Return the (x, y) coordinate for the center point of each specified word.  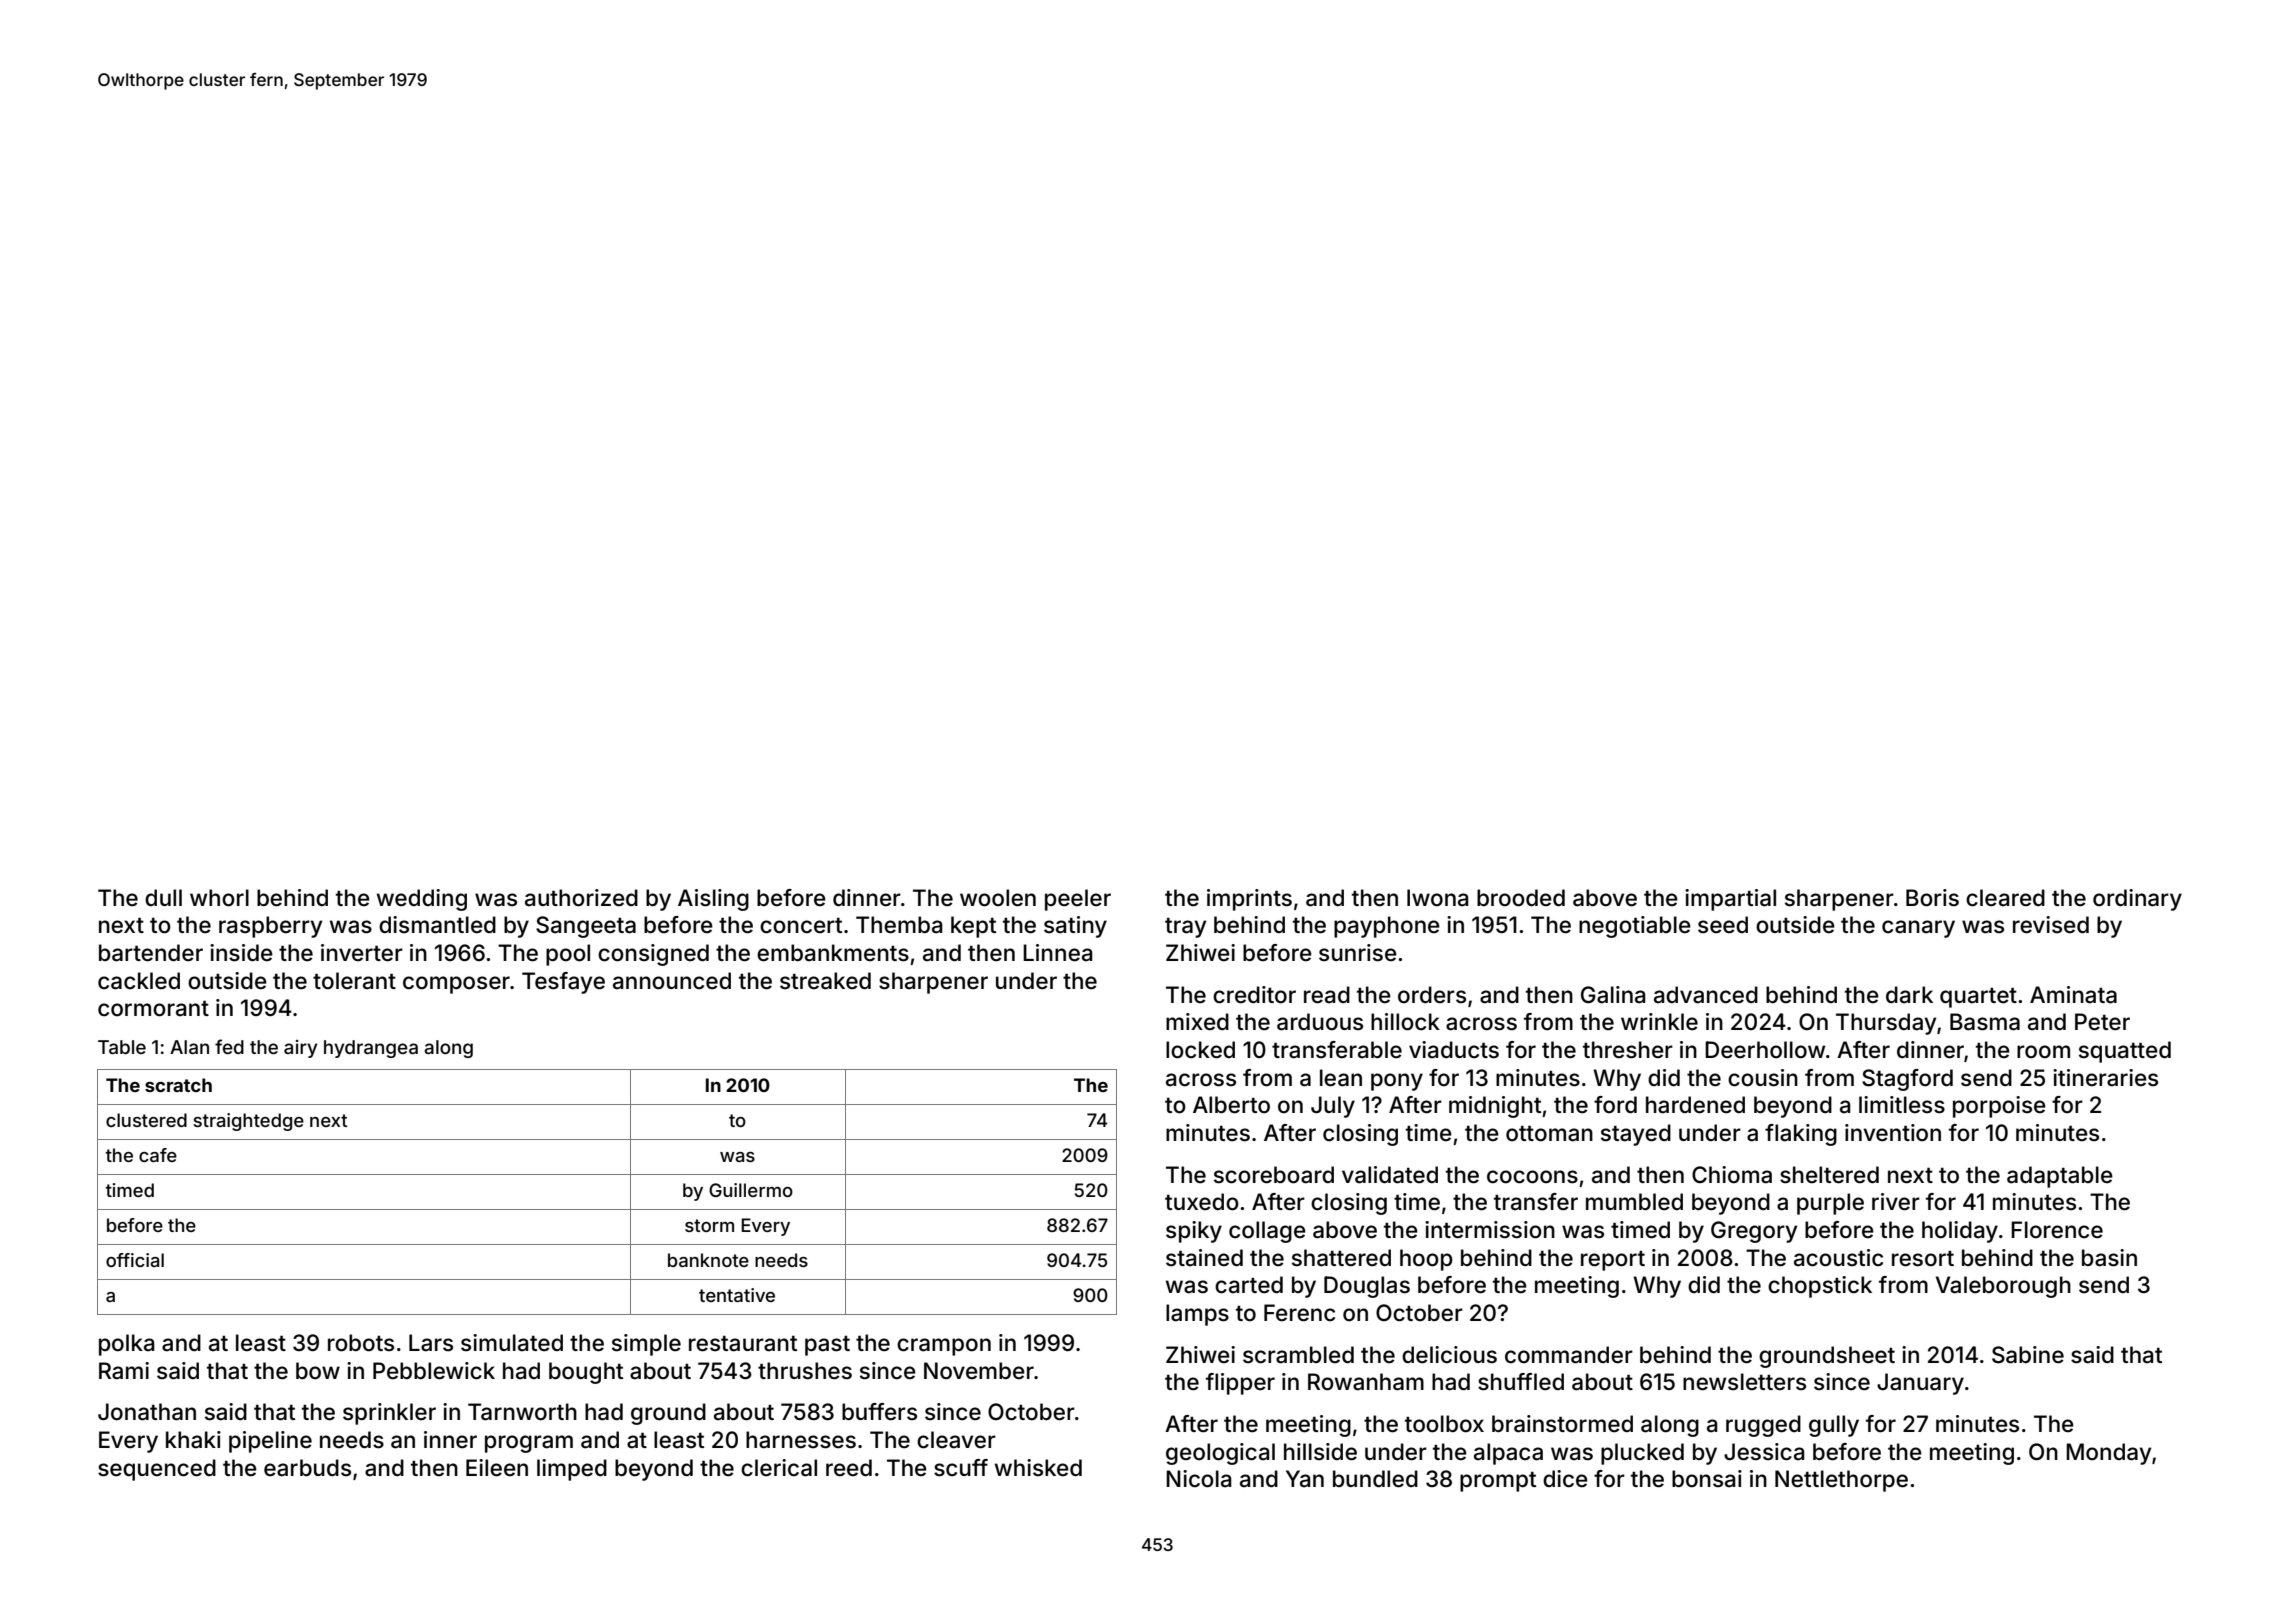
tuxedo (1202, 1202)
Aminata (2073, 995)
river (1896, 1202)
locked (1200, 1050)
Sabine (2028, 1355)
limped (572, 1470)
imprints (1249, 900)
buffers (879, 1412)
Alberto (1231, 1105)
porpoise (1999, 1107)
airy (300, 1049)
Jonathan (147, 1412)
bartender (151, 953)
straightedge (248, 1122)
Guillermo (751, 1190)
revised (2051, 925)
